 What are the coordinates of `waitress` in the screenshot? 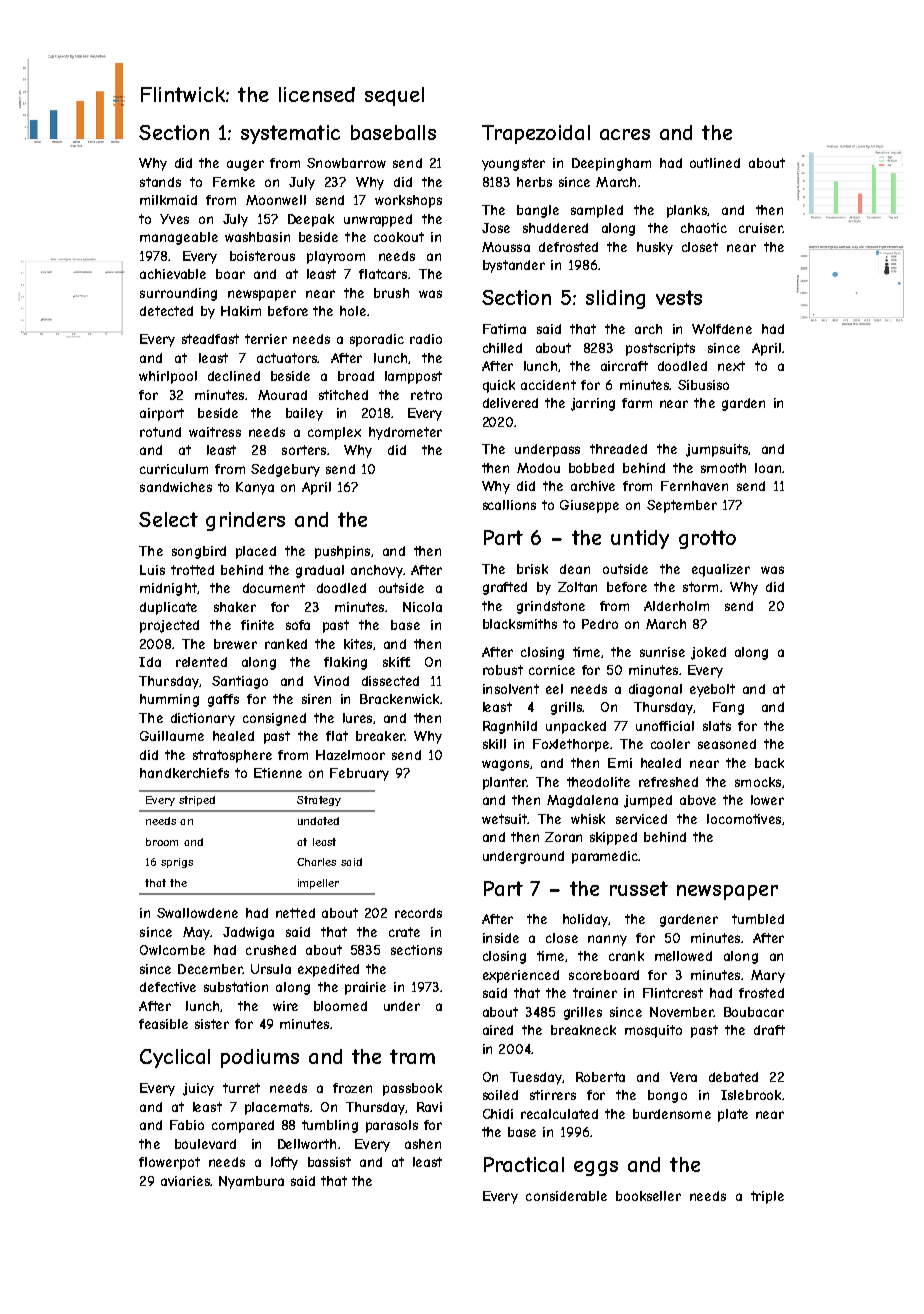 It's located at (215, 432).
